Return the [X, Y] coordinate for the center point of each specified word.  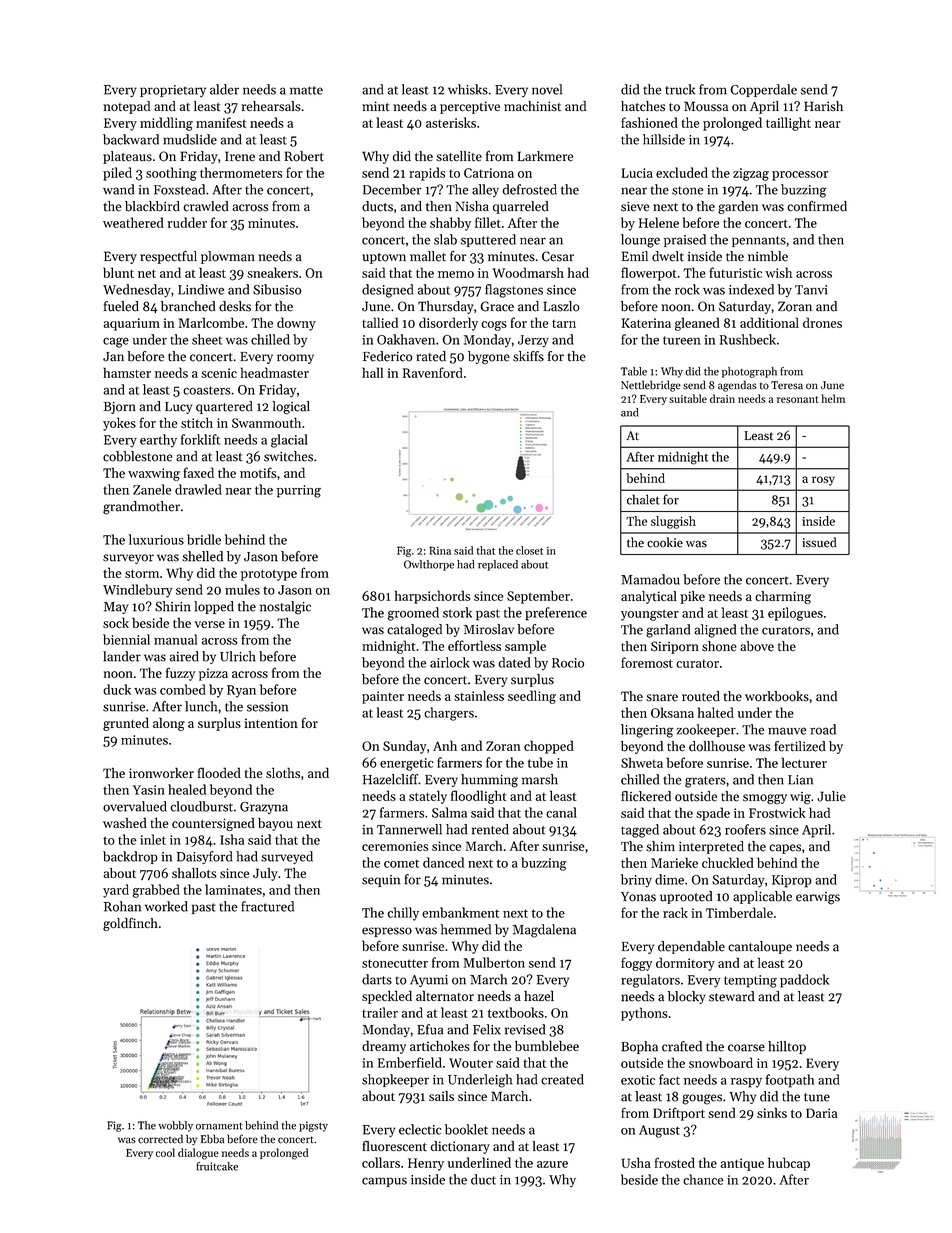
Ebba [212, 1139]
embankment [460, 912]
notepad [126, 107]
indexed [751, 289]
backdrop [130, 857]
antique [742, 1164]
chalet [643, 499]
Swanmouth [266, 422]
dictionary [460, 1147]
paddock [804, 981]
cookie [665, 542]
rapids [427, 174]
